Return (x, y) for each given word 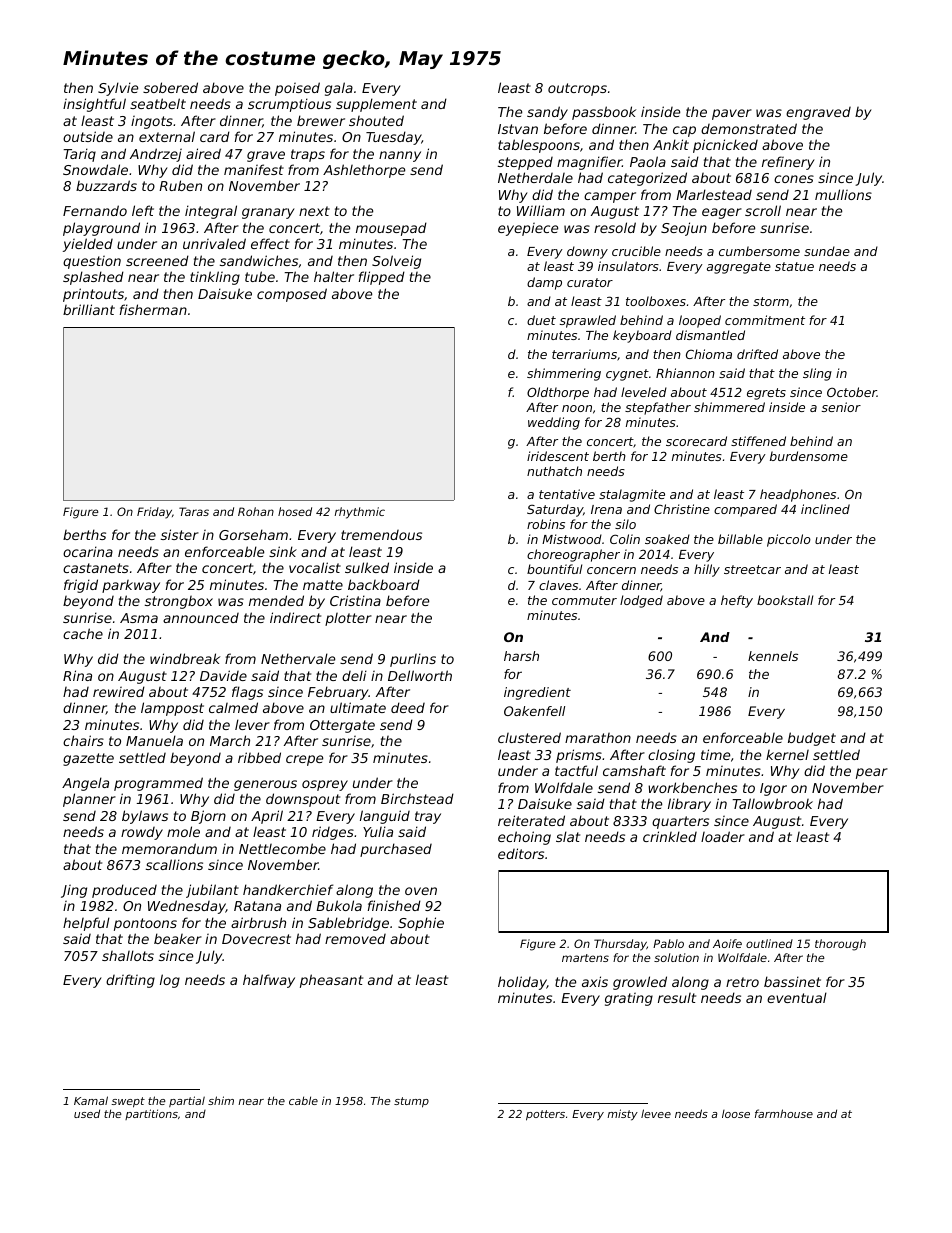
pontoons (145, 924)
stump (411, 1102)
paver (732, 114)
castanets (96, 568)
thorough (840, 945)
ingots (152, 122)
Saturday (555, 510)
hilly (707, 570)
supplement (376, 105)
